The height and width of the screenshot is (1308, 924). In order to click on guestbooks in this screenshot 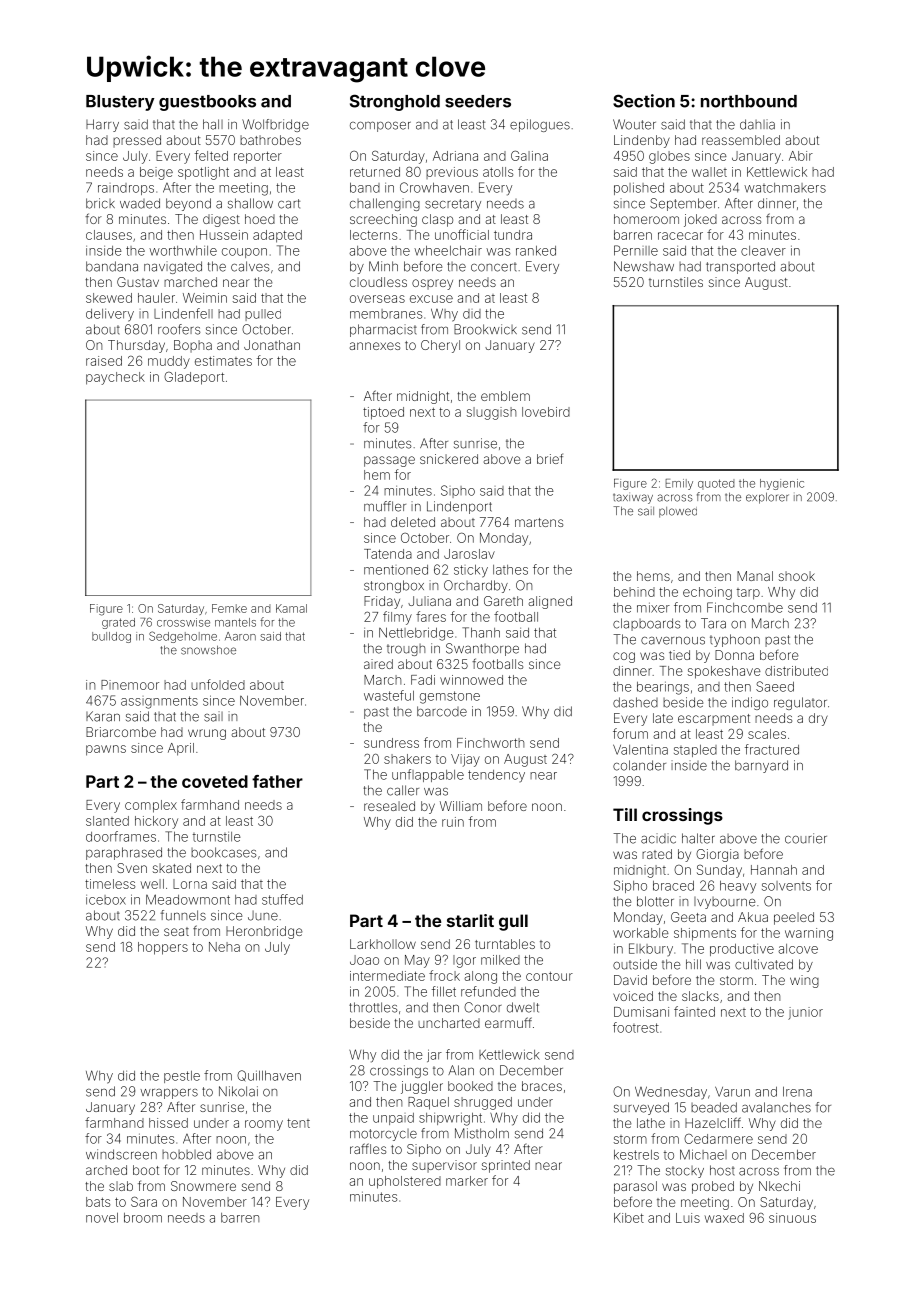, I will do `click(207, 103)`.
